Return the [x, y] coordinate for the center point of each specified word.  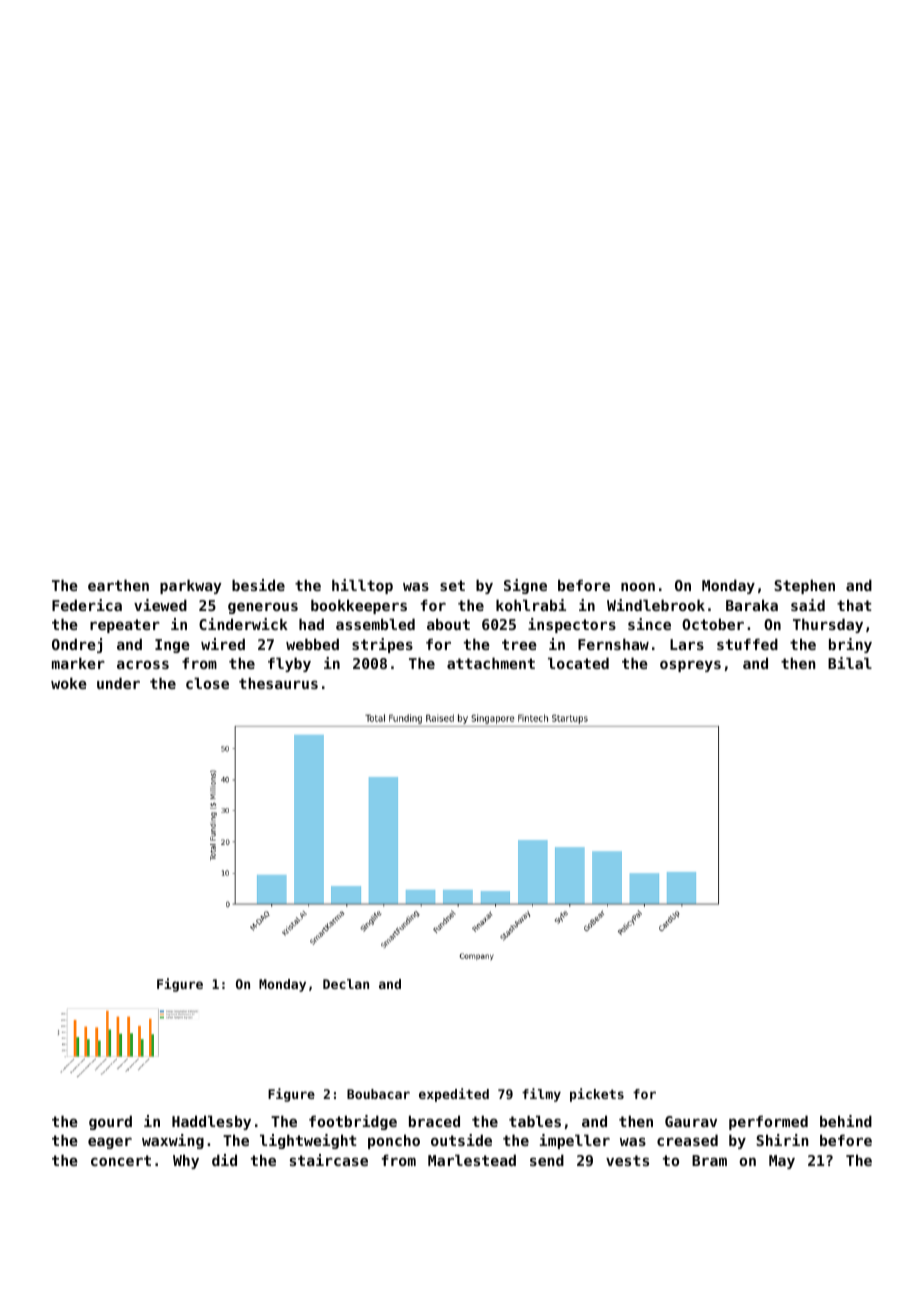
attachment [491, 663]
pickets [597, 1095]
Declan [346, 984]
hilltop [362, 586]
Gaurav [691, 1121]
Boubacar [378, 1094]
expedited [454, 1095]
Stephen [804, 586]
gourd [110, 1122]
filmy [541, 1095]
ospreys [690, 666]
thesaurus [278, 683]
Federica [87, 605]
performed [768, 1122]
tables [535, 1121]
